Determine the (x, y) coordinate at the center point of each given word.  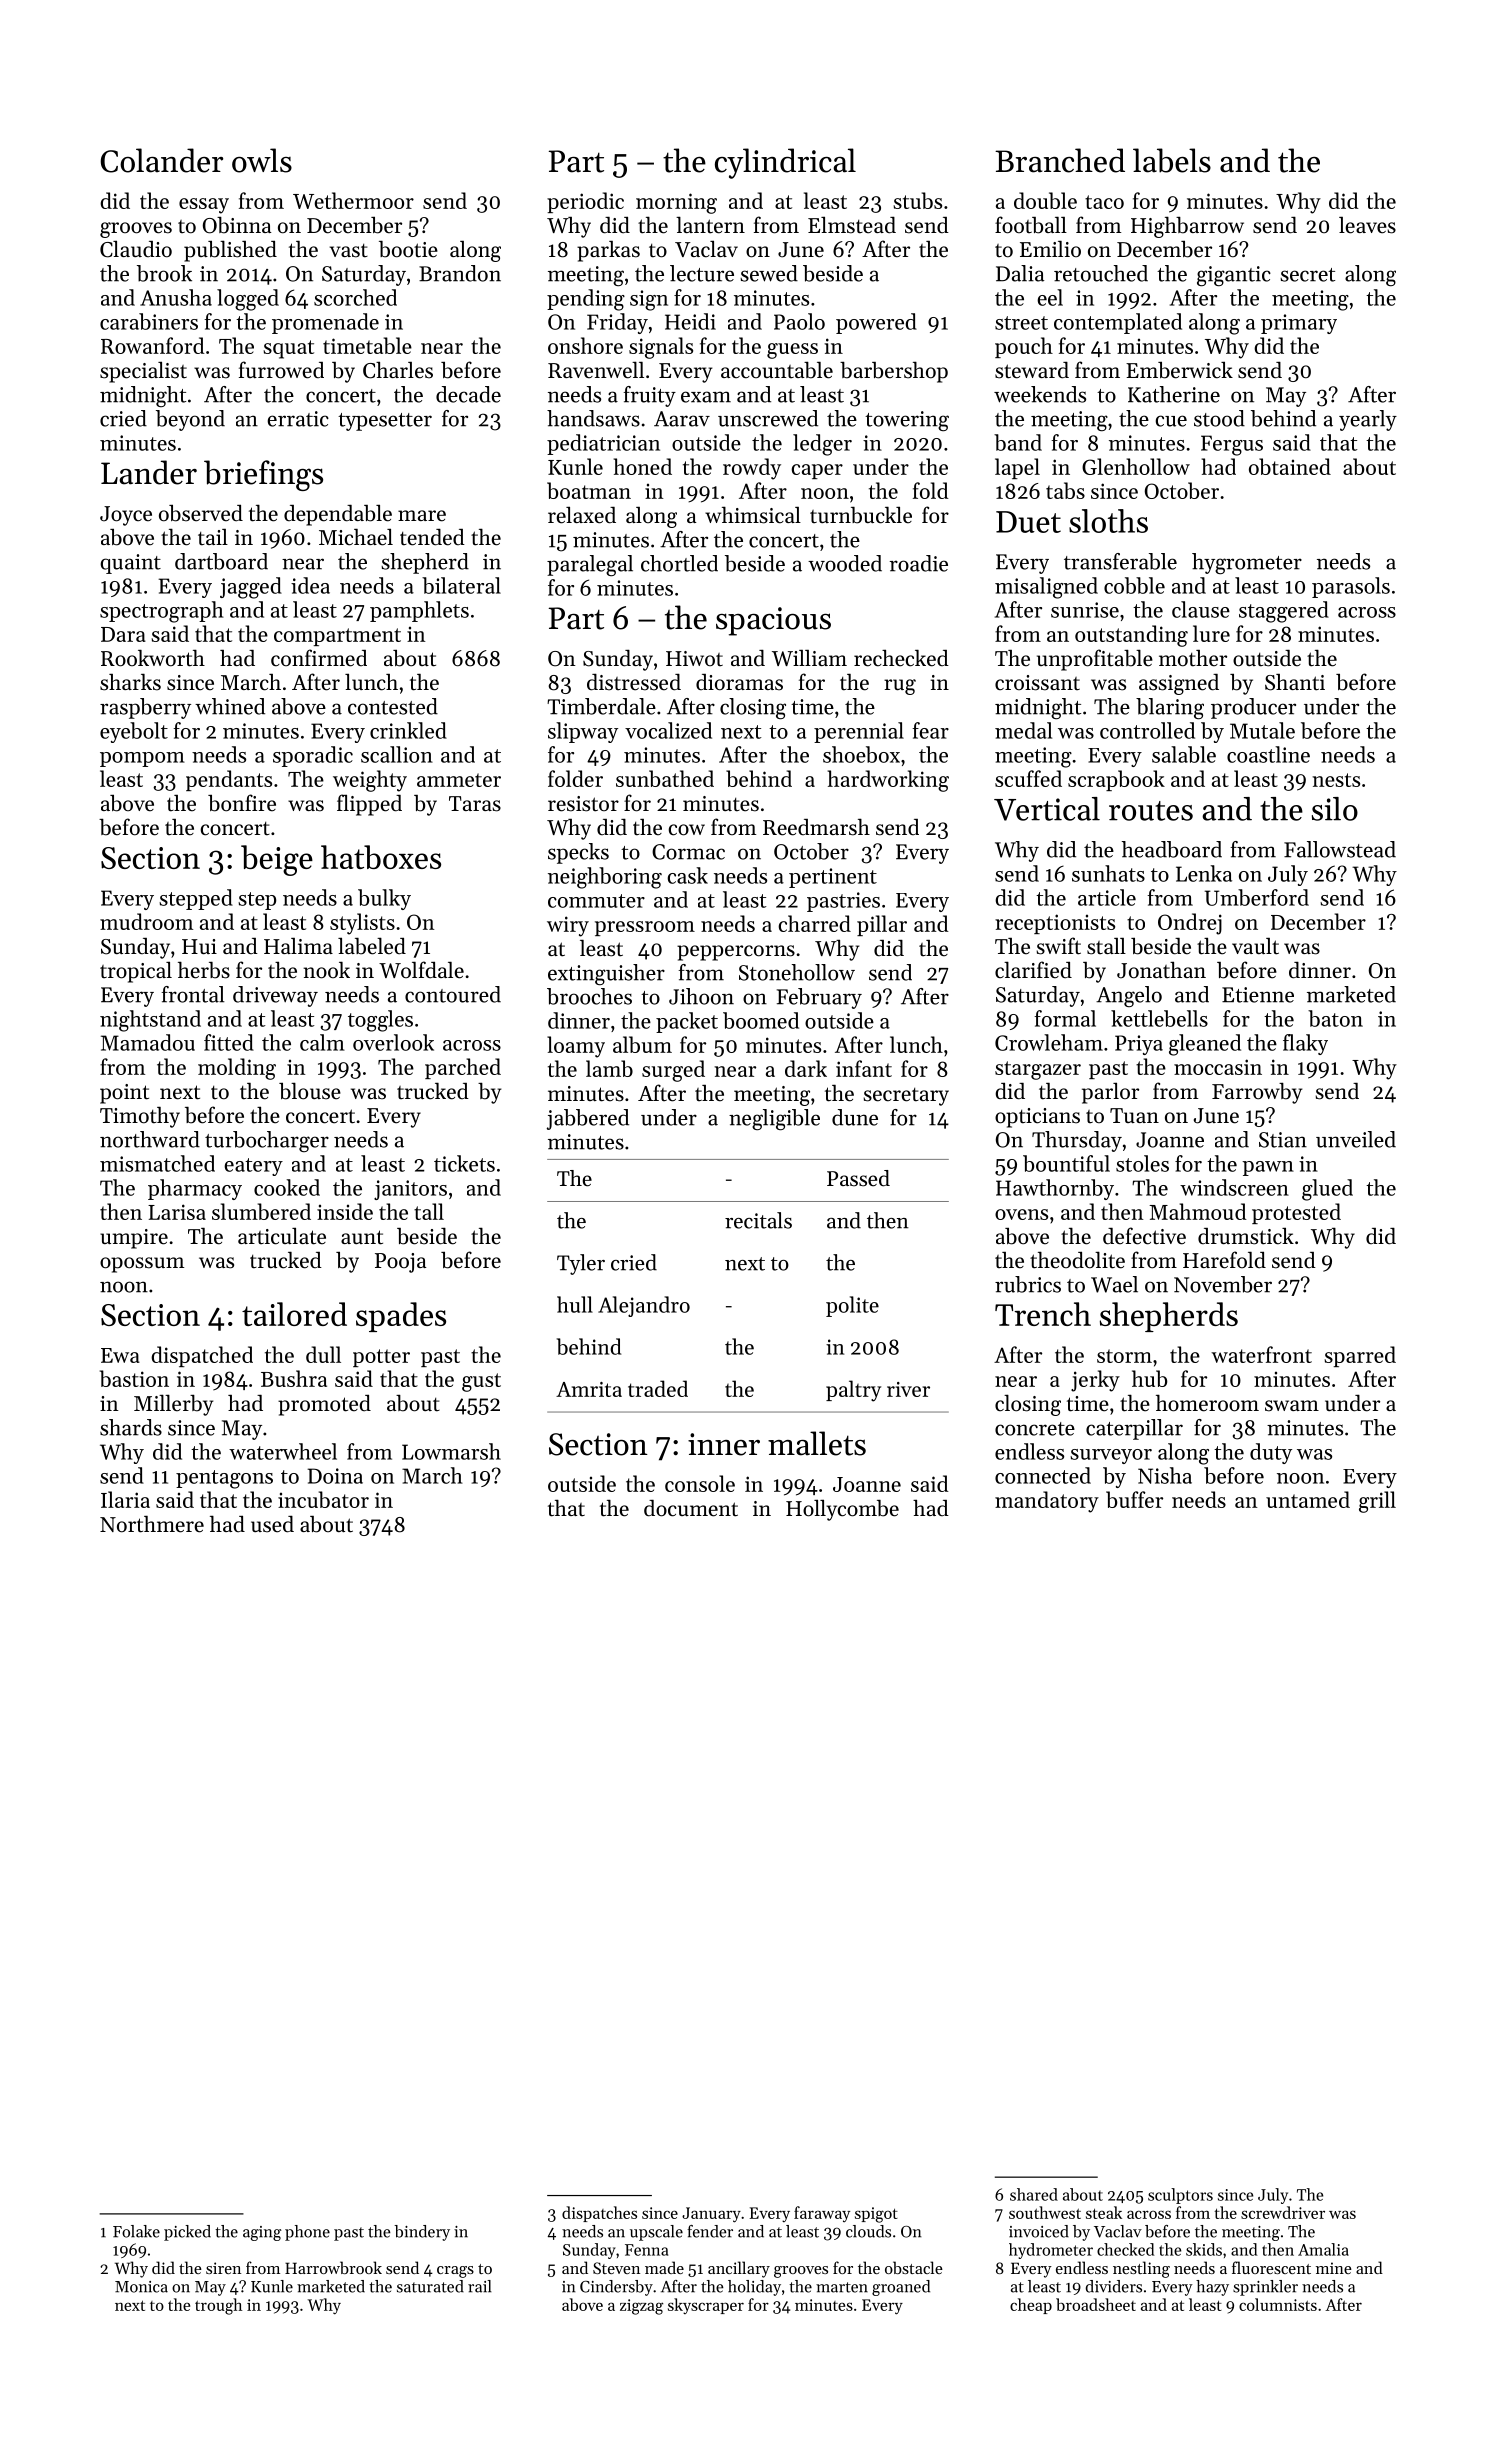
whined (230, 706)
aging (262, 2233)
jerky (1095, 1381)
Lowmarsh (451, 1451)
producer (1253, 708)
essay (204, 206)
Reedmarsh (816, 827)
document (691, 1508)
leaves (1367, 225)
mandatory (1047, 1502)
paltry (853, 1391)
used (272, 1524)
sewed (769, 273)
